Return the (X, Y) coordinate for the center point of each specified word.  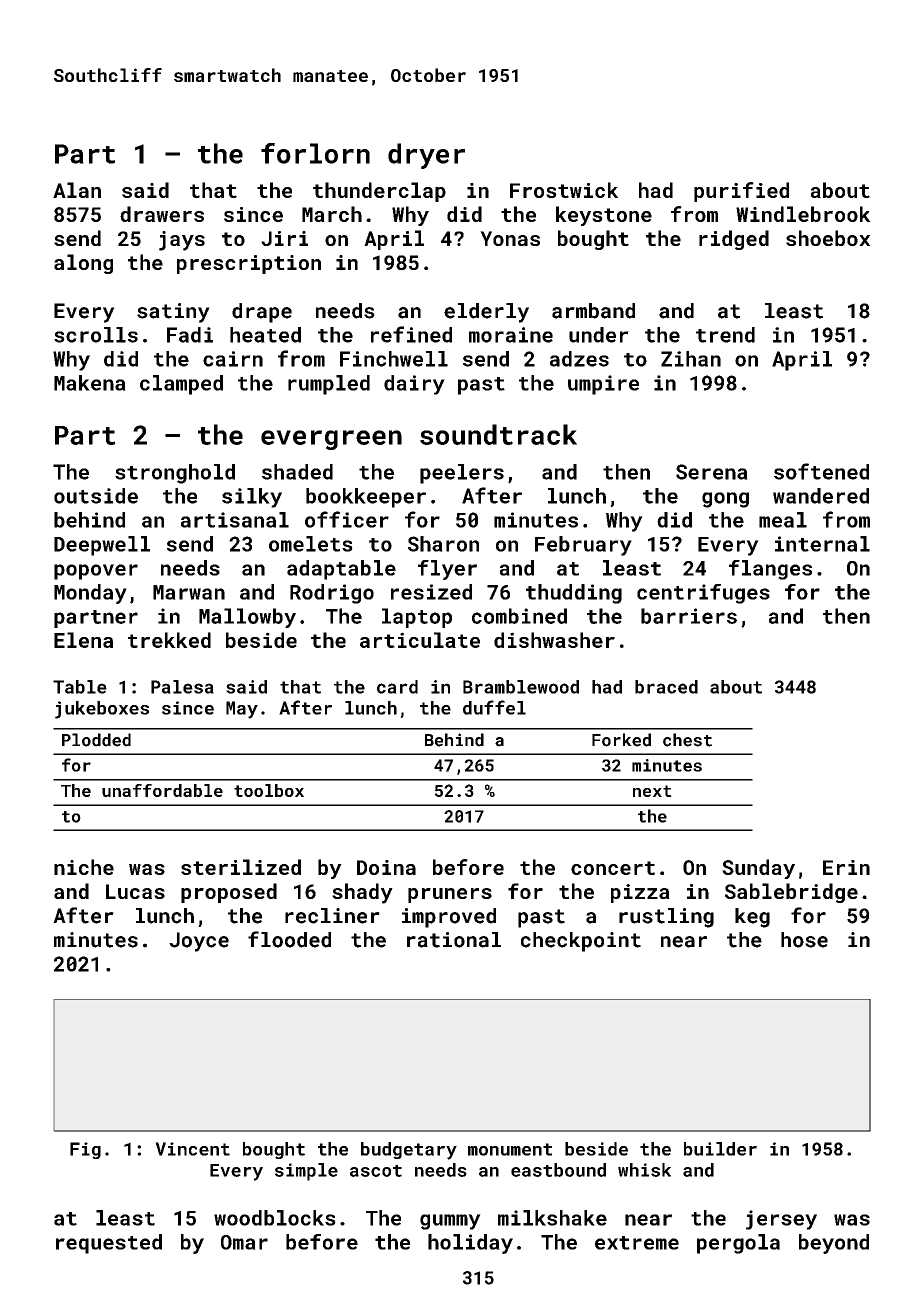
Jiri (284, 238)
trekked (169, 640)
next (652, 791)
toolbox (269, 790)
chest (687, 740)
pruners (450, 895)
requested (109, 1244)
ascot (376, 1171)
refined (411, 334)
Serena (712, 472)
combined (519, 616)
